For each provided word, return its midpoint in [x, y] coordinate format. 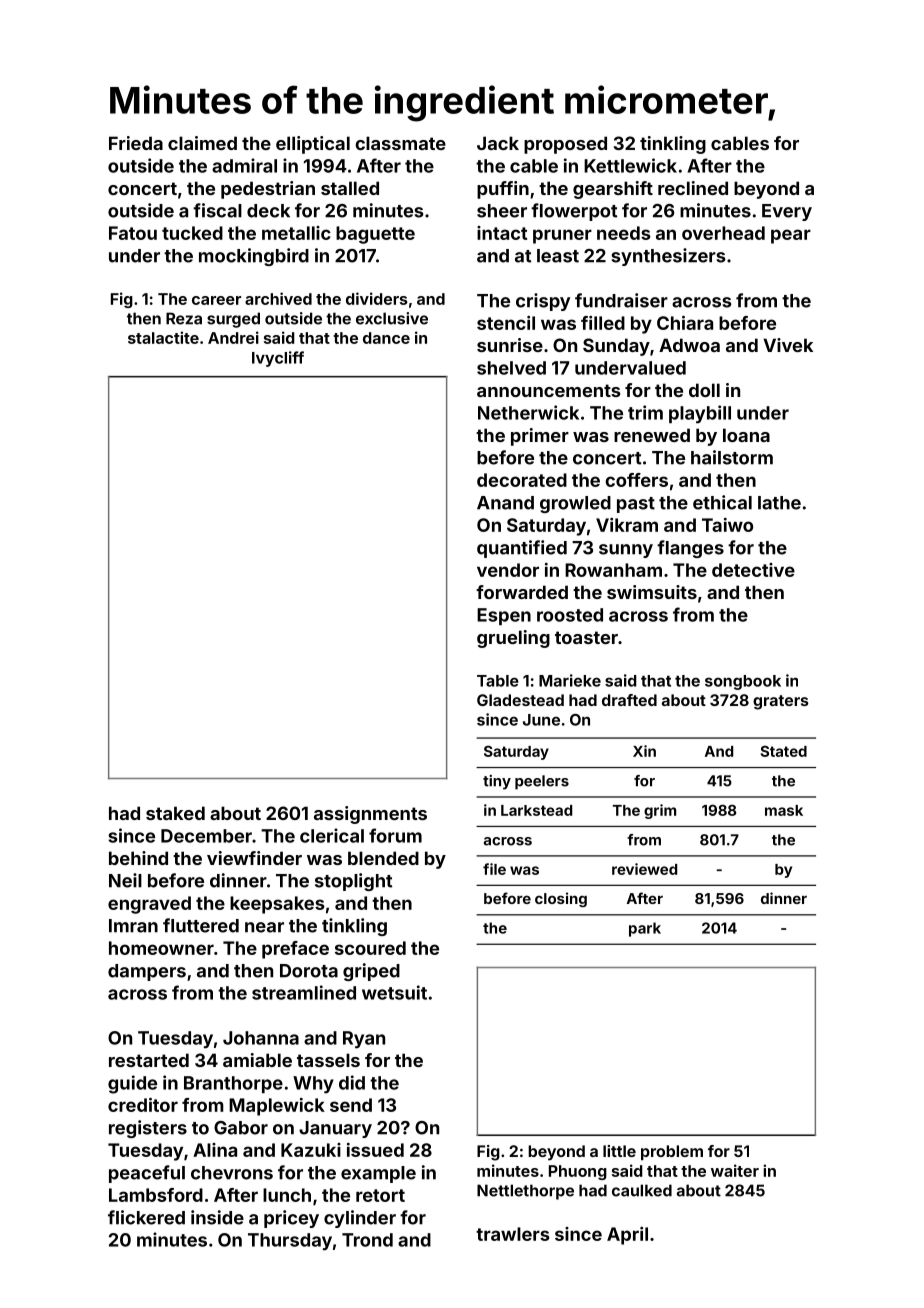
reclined [693, 188]
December [206, 836]
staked [175, 813]
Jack [498, 143]
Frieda [136, 143]
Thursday [290, 1242]
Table [498, 681]
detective [753, 570]
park [645, 929]
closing [561, 899]
